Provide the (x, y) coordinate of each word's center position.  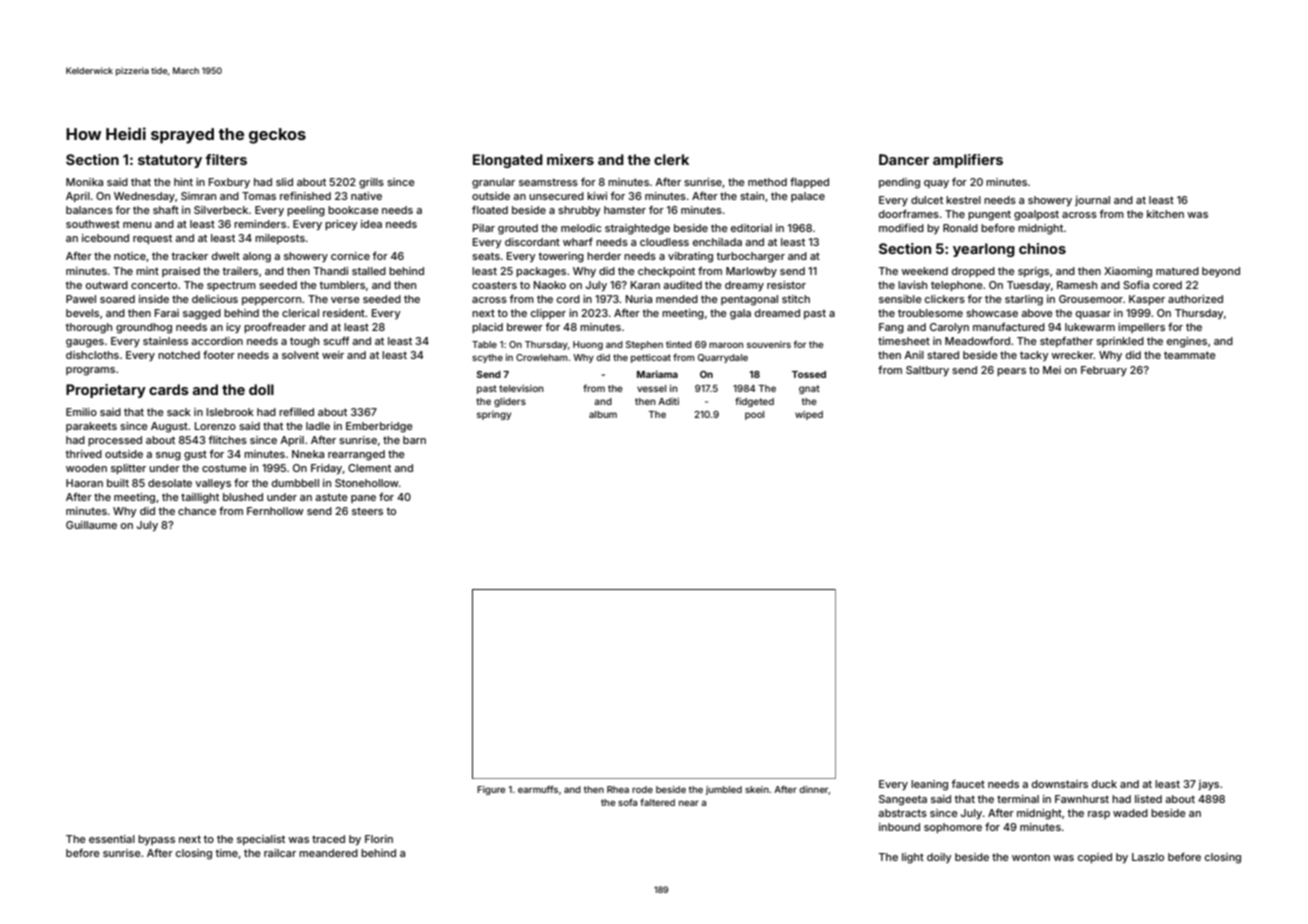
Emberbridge (379, 427)
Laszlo (1148, 857)
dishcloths (92, 355)
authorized (1195, 299)
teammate (1190, 355)
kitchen (1165, 214)
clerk (671, 159)
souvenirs (769, 344)
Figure (491, 790)
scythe (487, 358)
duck (1104, 784)
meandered (328, 853)
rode (642, 789)
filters (226, 159)
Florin (379, 839)
